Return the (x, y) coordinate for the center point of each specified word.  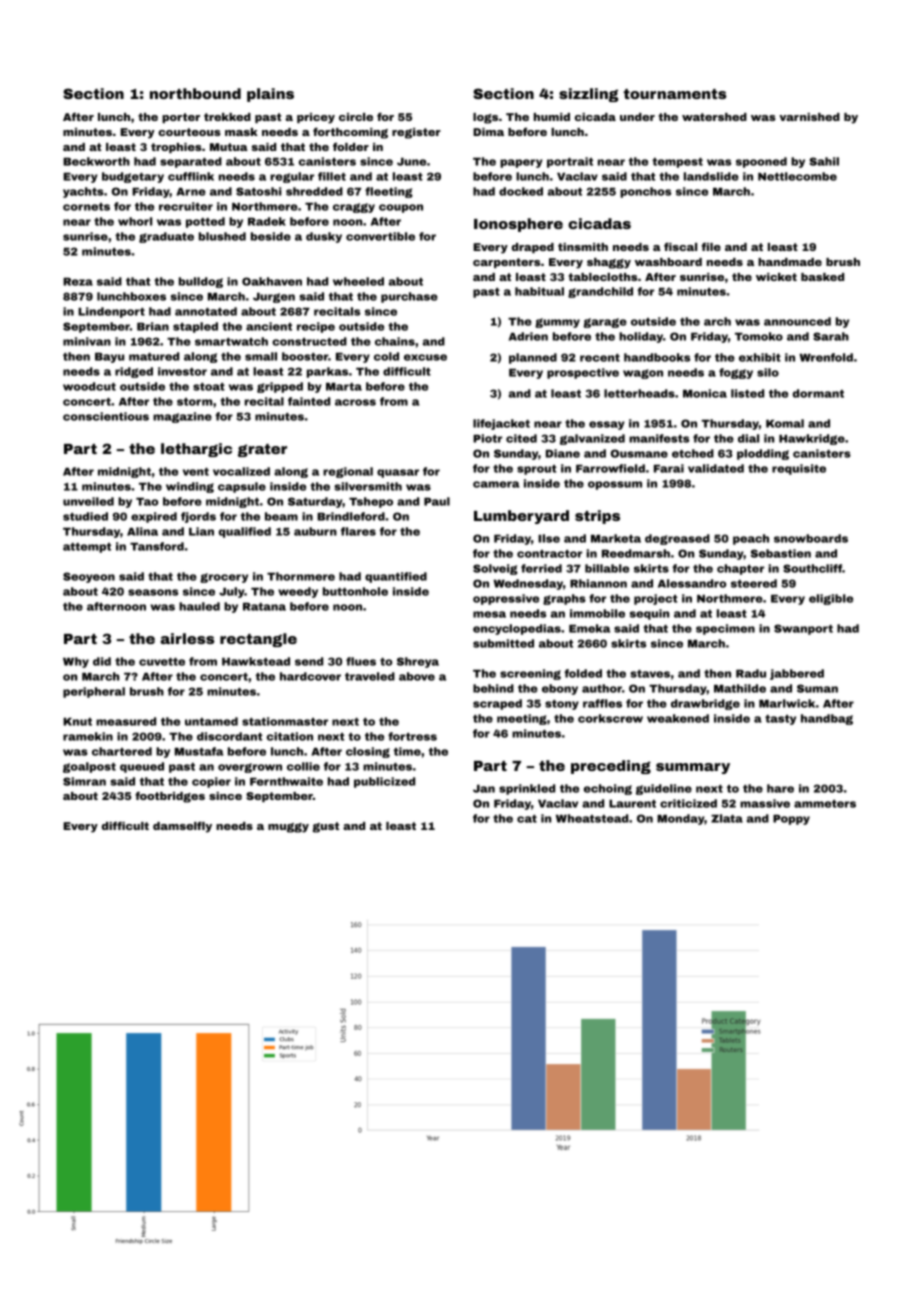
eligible (831, 599)
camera (496, 484)
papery (521, 163)
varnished (809, 117)
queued (142, 767)
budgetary (133, 177)
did (102, 661)
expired (154, 517)
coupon (401, 208)
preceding (611, 767)
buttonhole (355, 591)
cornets (86, 207)
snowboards (811, 538)
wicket (776, 277)
